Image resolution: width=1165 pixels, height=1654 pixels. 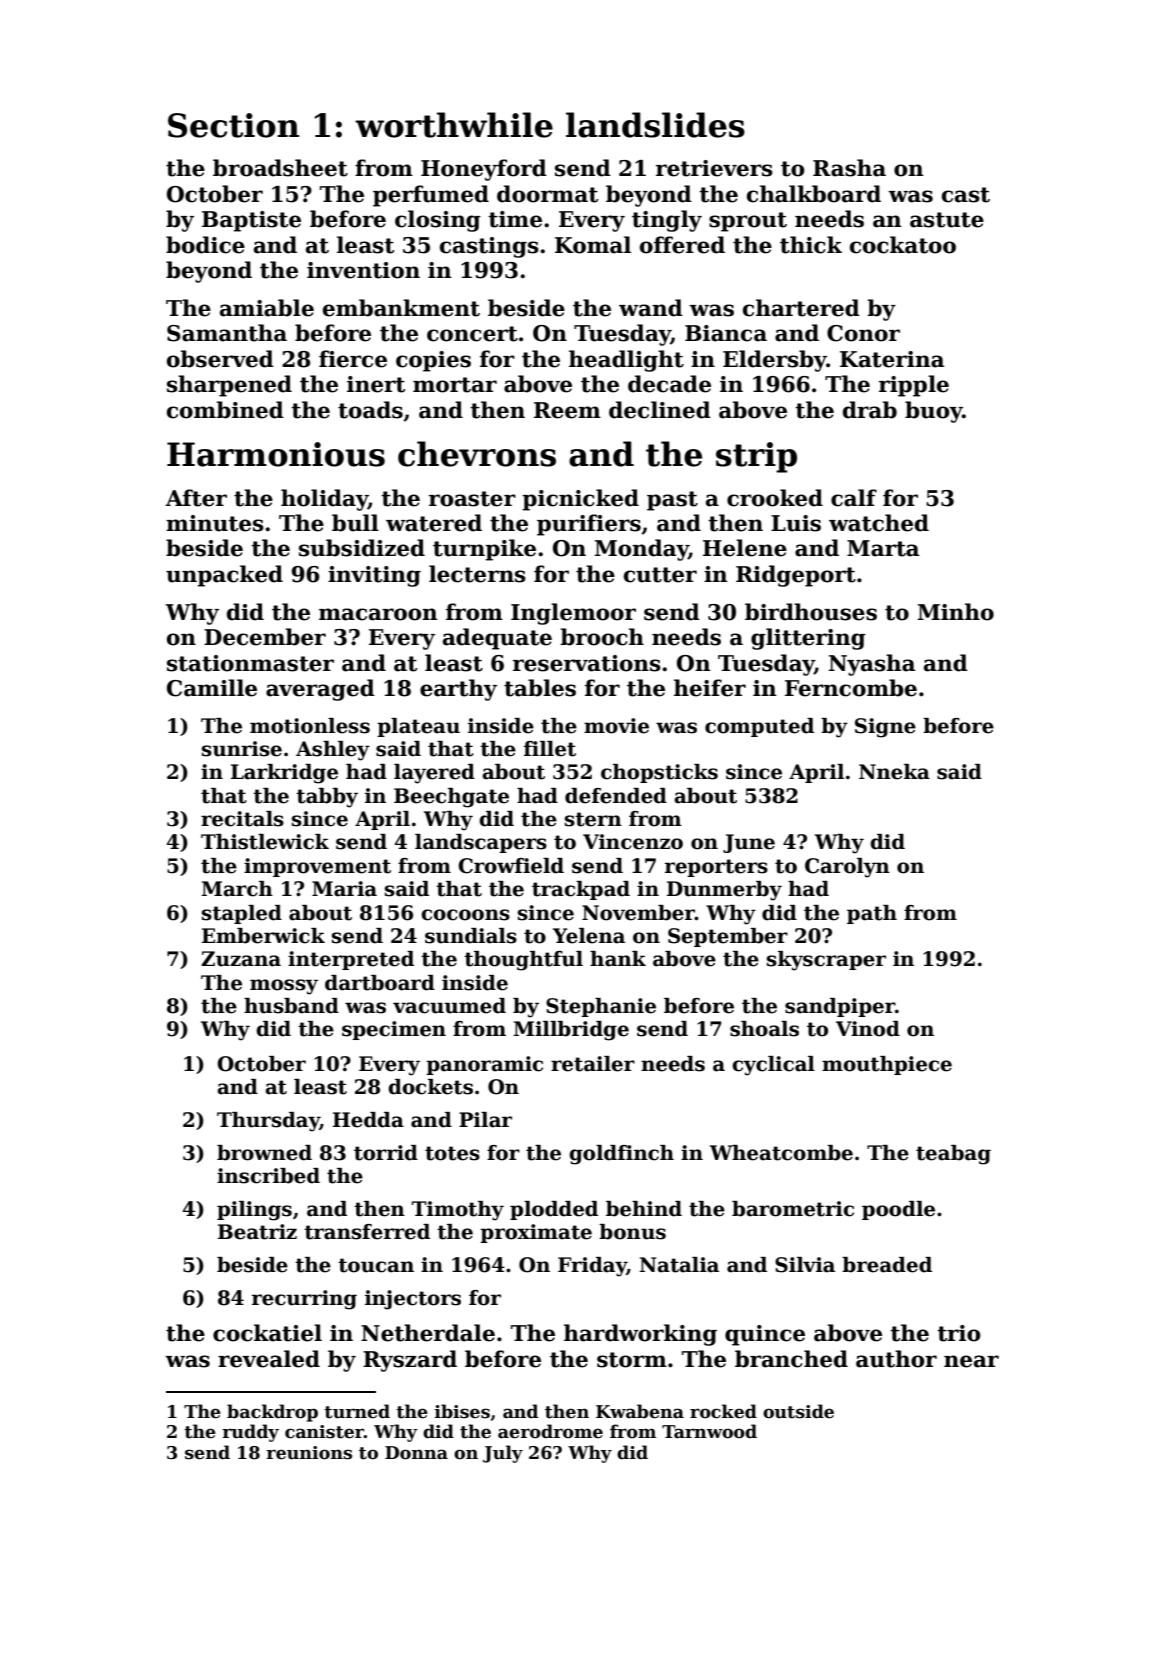 I want to click on November, so click(x=638, y=913).
